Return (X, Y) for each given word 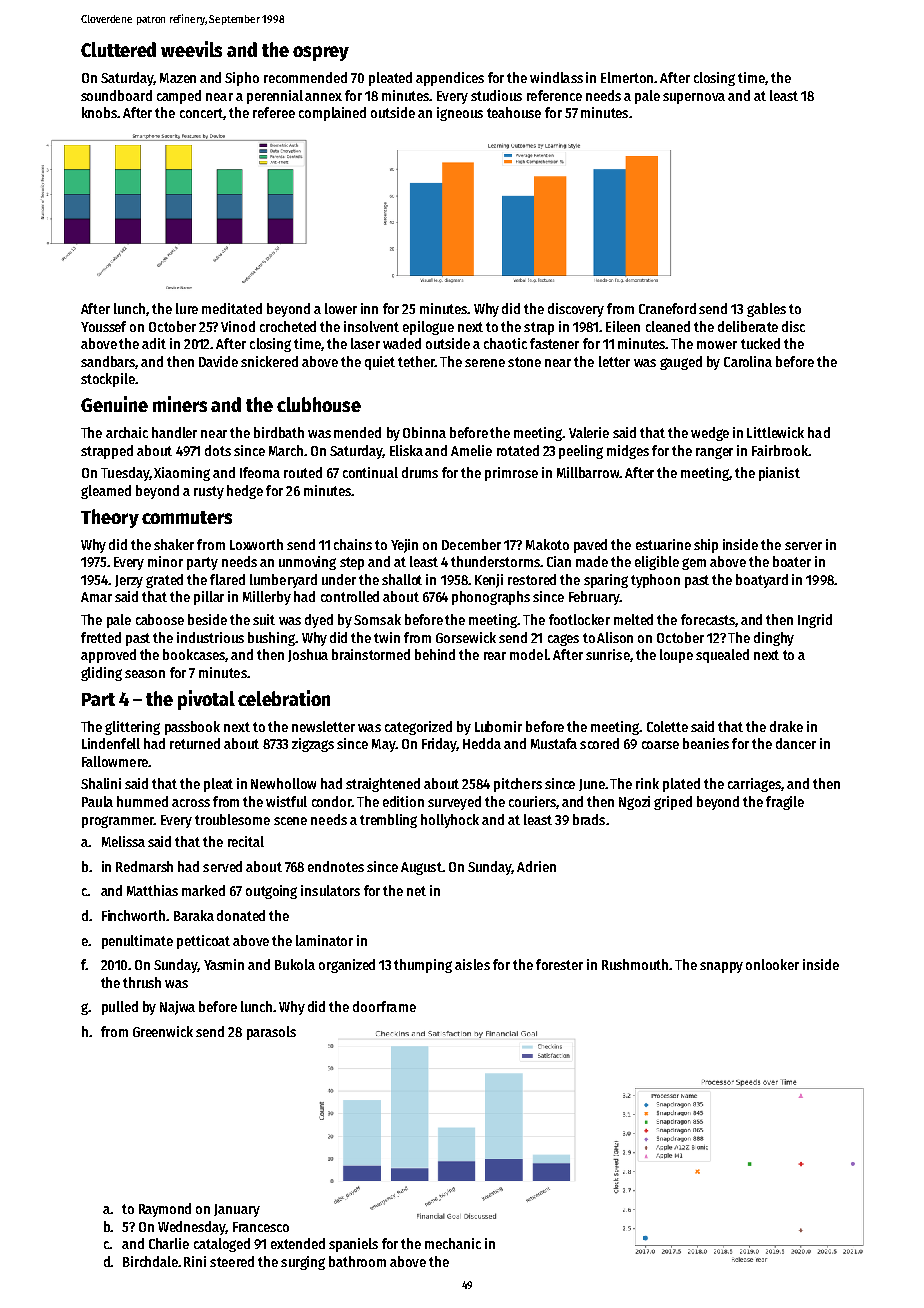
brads (589, 819)
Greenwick (163, 1031)
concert (201, 113)
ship (706, 546)
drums (420, 472)
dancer (796, 743)
